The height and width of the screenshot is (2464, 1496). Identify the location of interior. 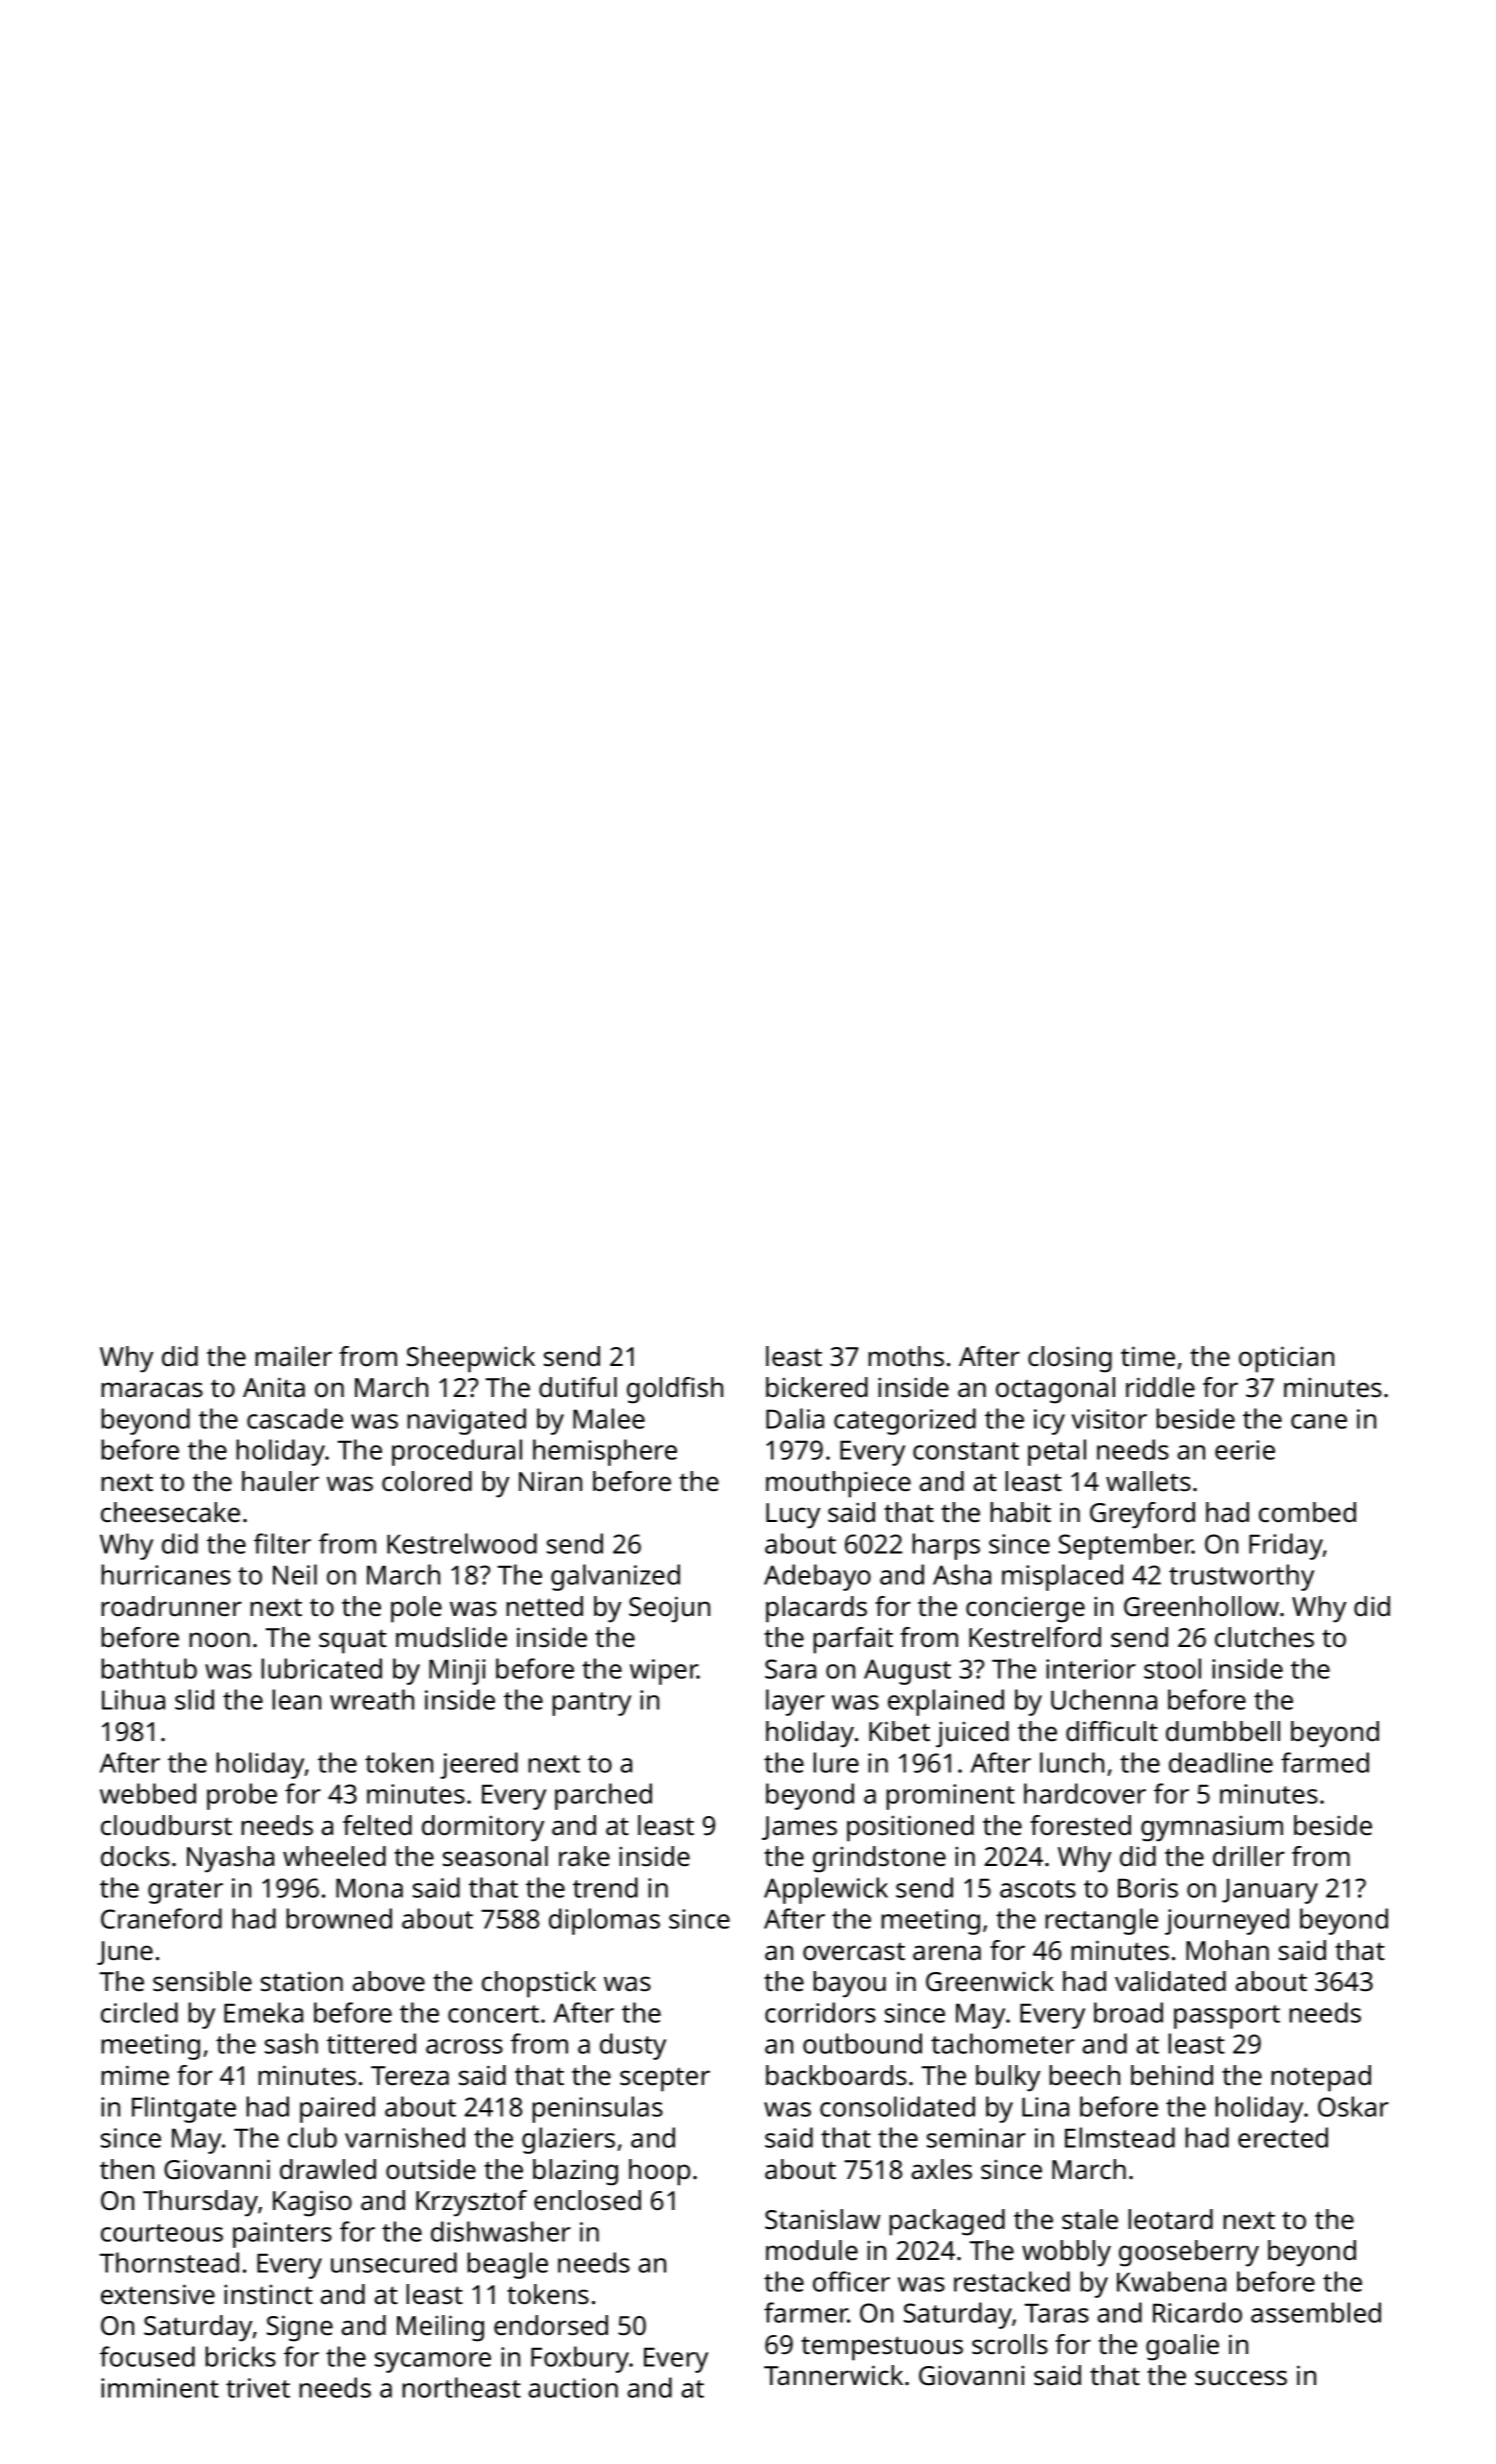
(1091, 1669).
